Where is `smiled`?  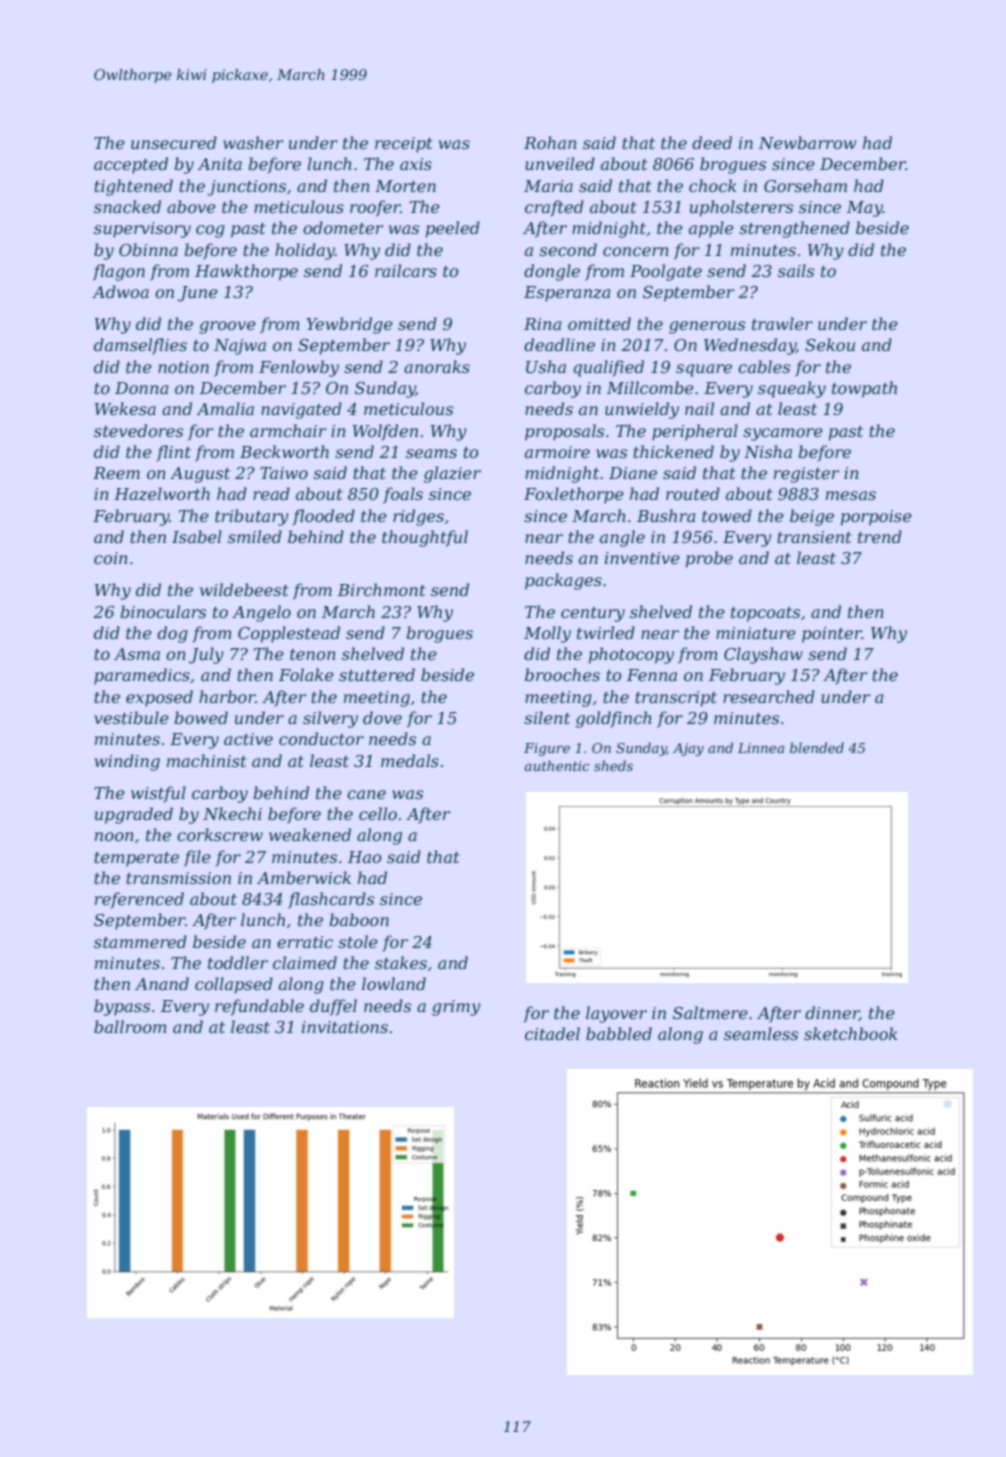
smiled is located at coordinates (255, 536).
